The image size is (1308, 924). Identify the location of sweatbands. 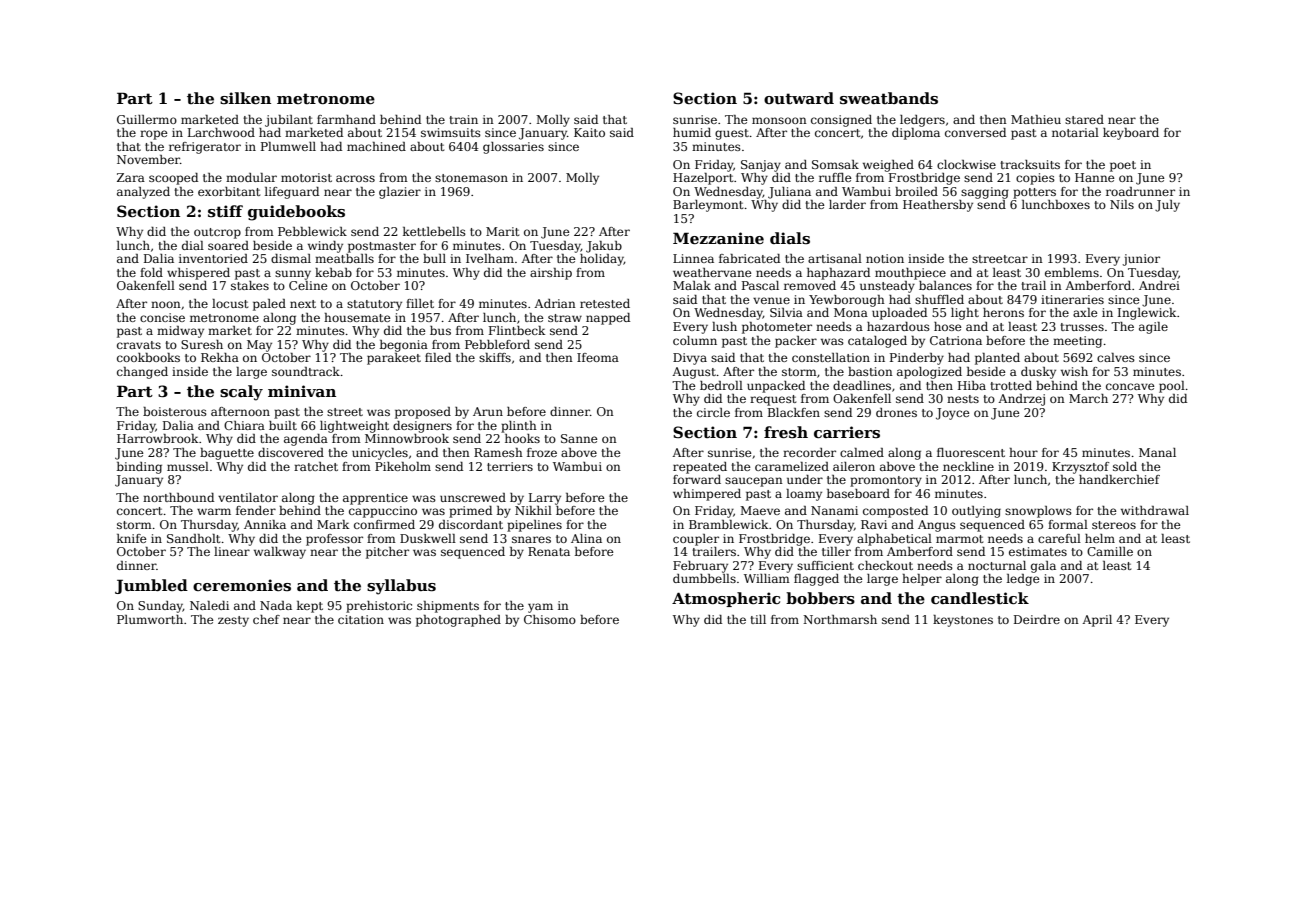
(889, 98).
